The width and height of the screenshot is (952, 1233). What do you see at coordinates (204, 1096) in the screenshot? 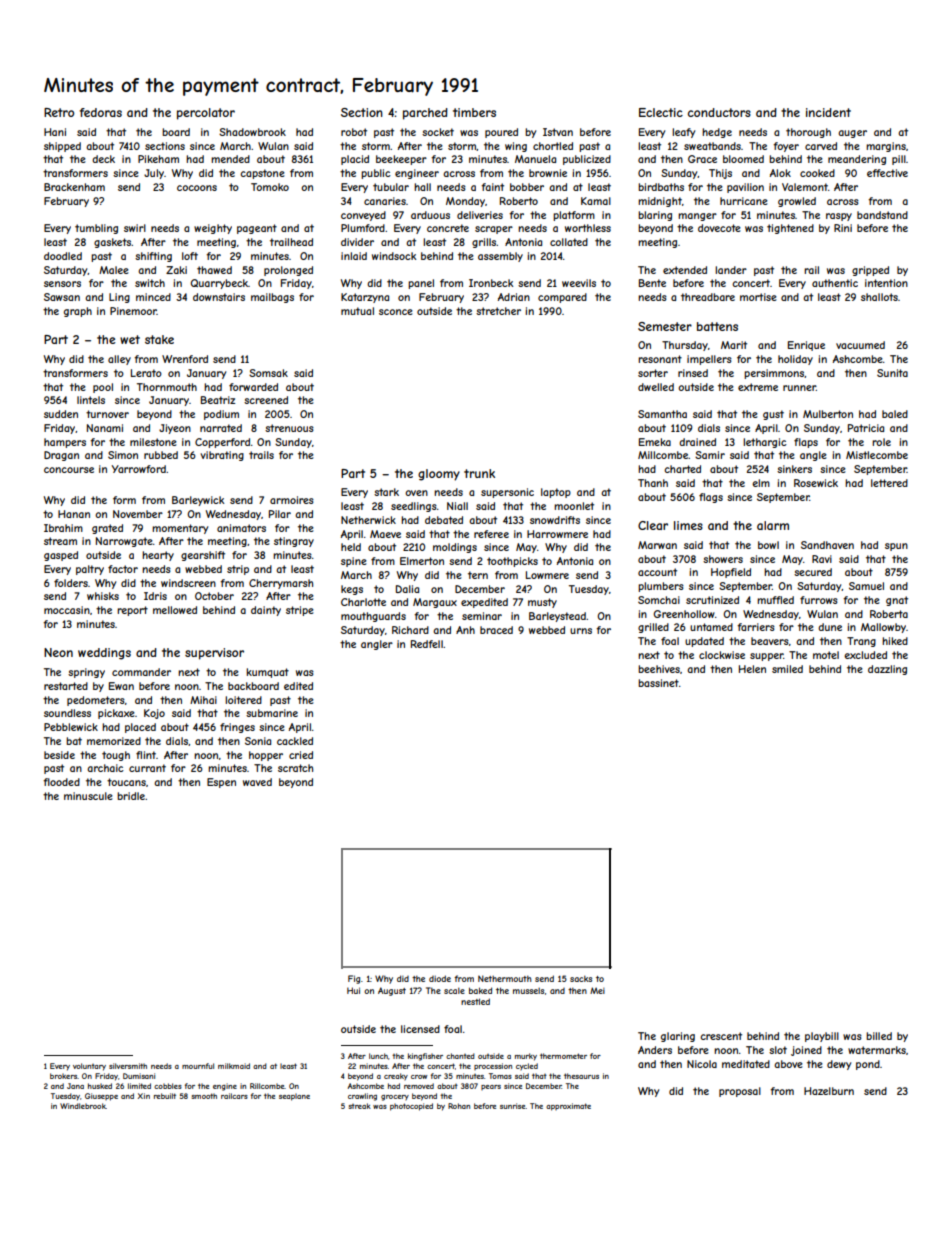
I see `smooth` at bounding box center [204, 1096].
